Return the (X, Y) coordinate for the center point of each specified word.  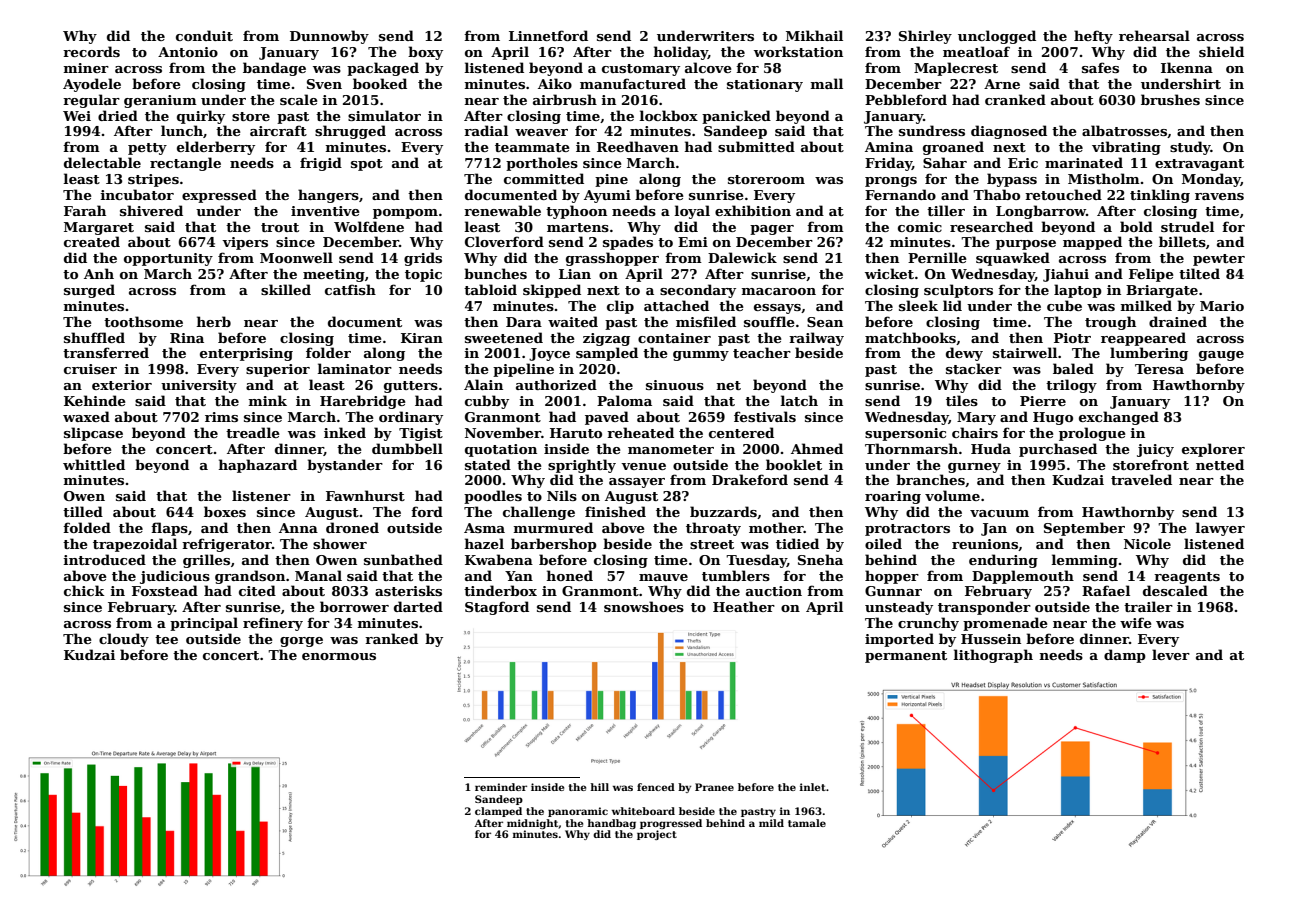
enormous (339, 656)
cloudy (124, 640)
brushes (1170, 99)
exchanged (1119, 418)
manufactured (633, 83)
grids (423, 259)
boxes (225, 511)
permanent (906, 657)
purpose (1026, 245)
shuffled (94, 337)
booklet (794, 464)
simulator (384, 115)
